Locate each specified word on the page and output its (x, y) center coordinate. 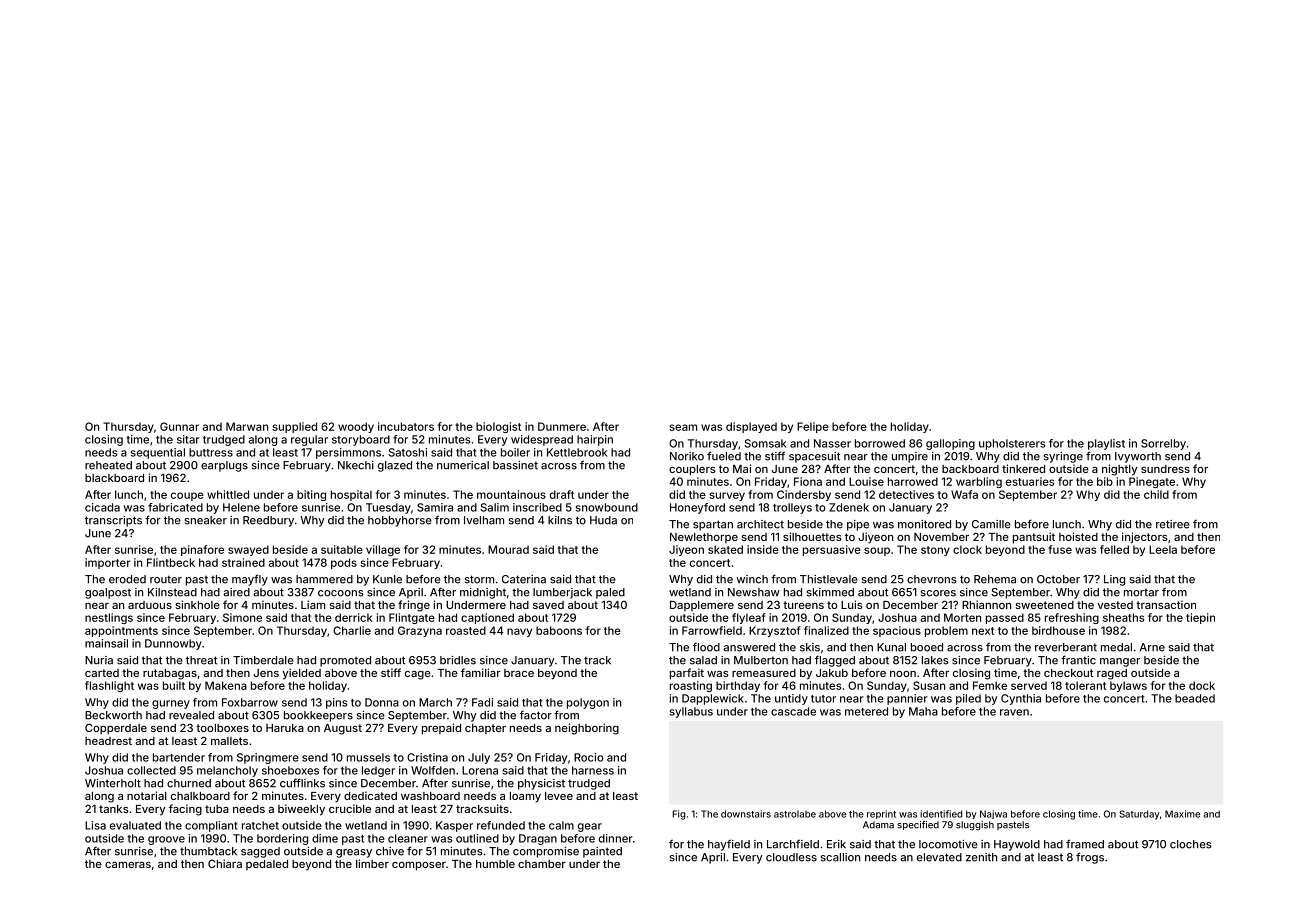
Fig (679, 815)
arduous (150, 605)
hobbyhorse (400, 521)
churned (189, 783)
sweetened (1044, 605)
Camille (991, 524)
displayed (751, 427)
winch (752, 579)
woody (356, 427)
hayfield (729, 845)
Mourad (508, 549)
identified (941, 814)
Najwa (993, 814)
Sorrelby (1163, 444)
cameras (128, 865)
